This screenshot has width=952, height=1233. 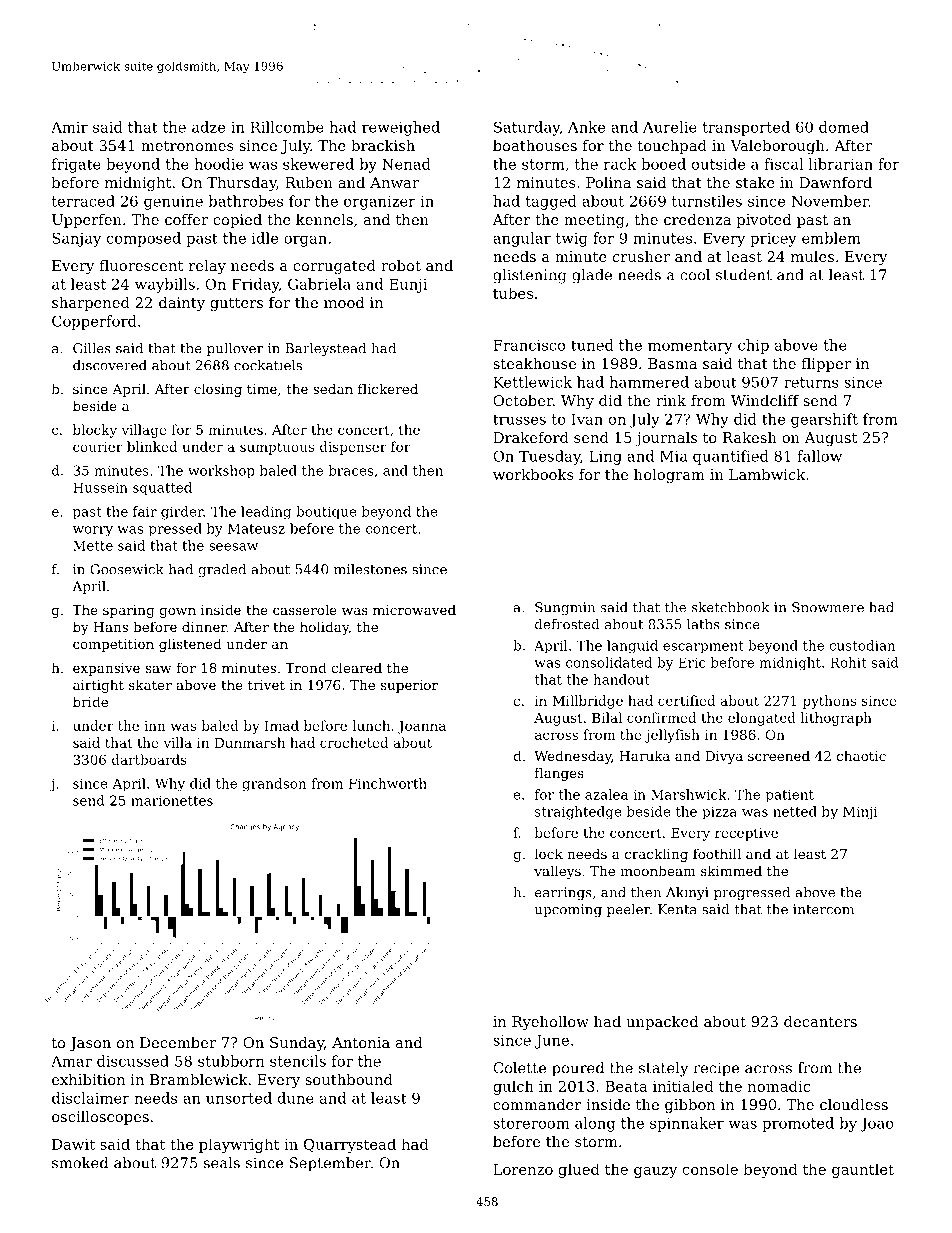 What do you see at coordinates (93, 545) in the screenshot?
I see `Mette` at bounding box center [93, 545].
